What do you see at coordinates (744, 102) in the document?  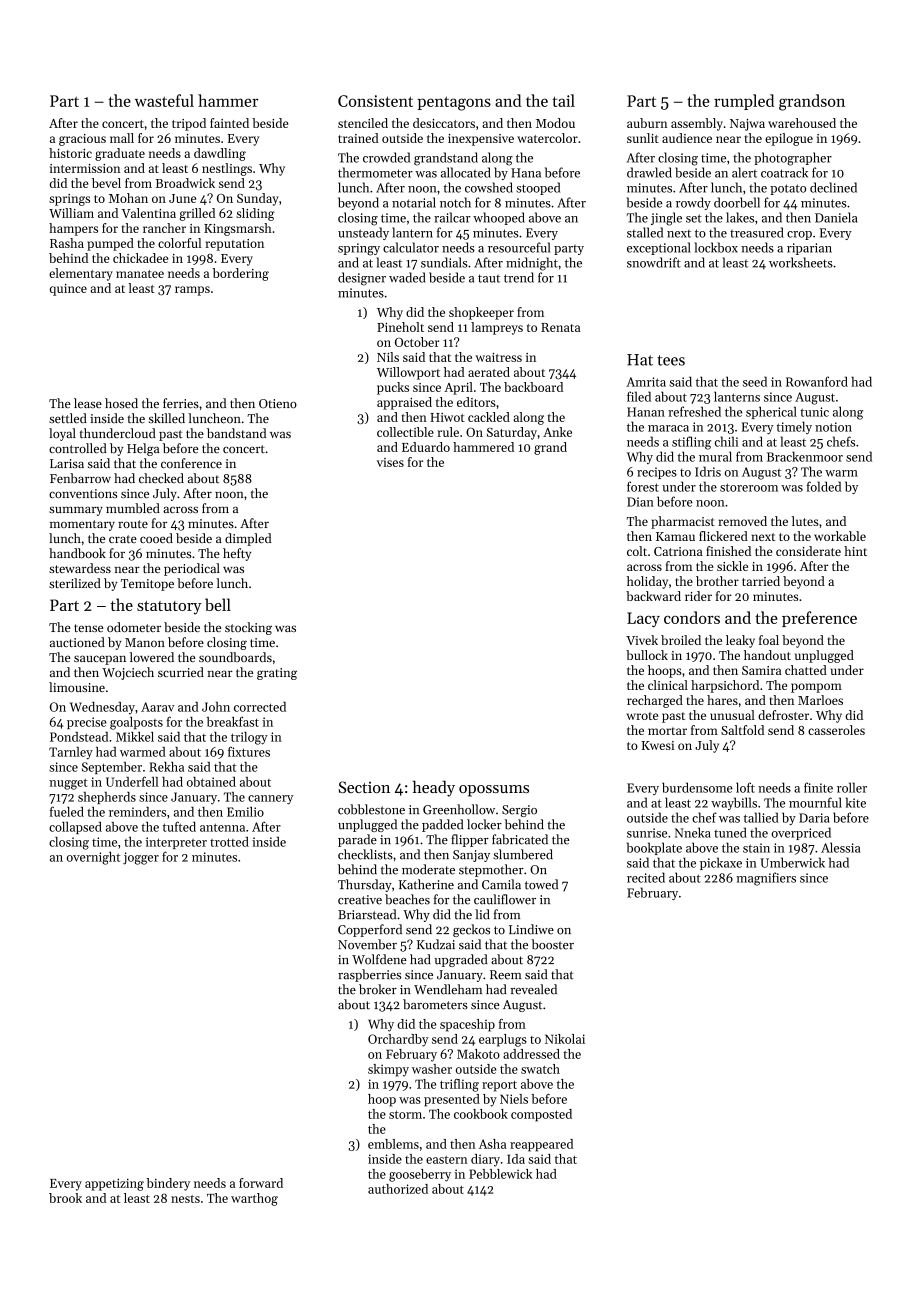 I see `rumpled` at bounding box center [744, 102].
